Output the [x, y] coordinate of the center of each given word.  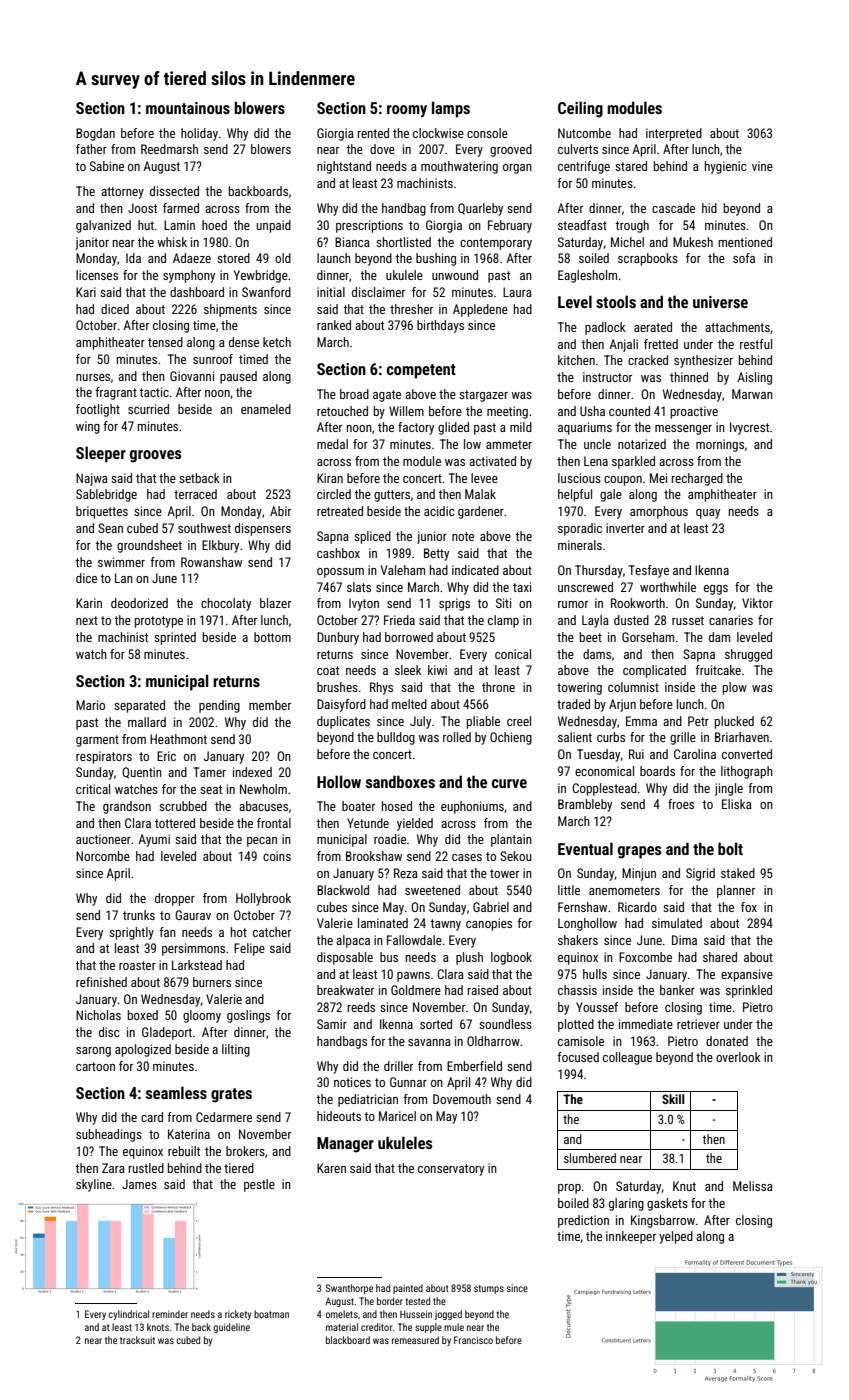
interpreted [674, 134]
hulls [595, 974]
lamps [451, 109]
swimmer [121, 562]
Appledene [480, 310]
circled [334, 494]
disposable [345, 958]
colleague [627, 1058]
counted [629, 411]
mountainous [188, 108]
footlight [98, 410]
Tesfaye [649, 571]
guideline [231, 1328]
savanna [429, 1042]
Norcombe [103, 856]
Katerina [189, 1134]
